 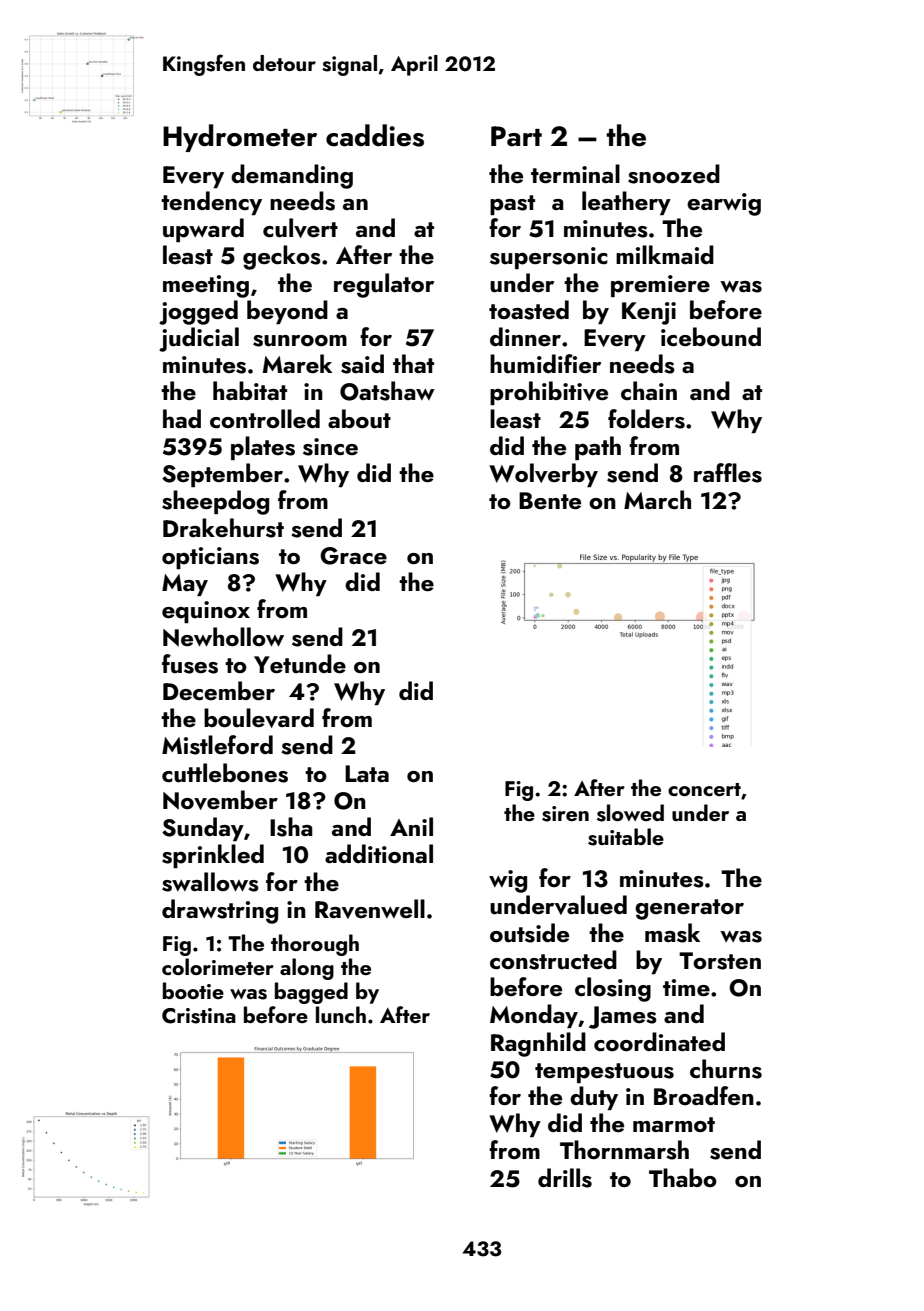 I want to click on Hydrometer, so click(x=240, y=138).
